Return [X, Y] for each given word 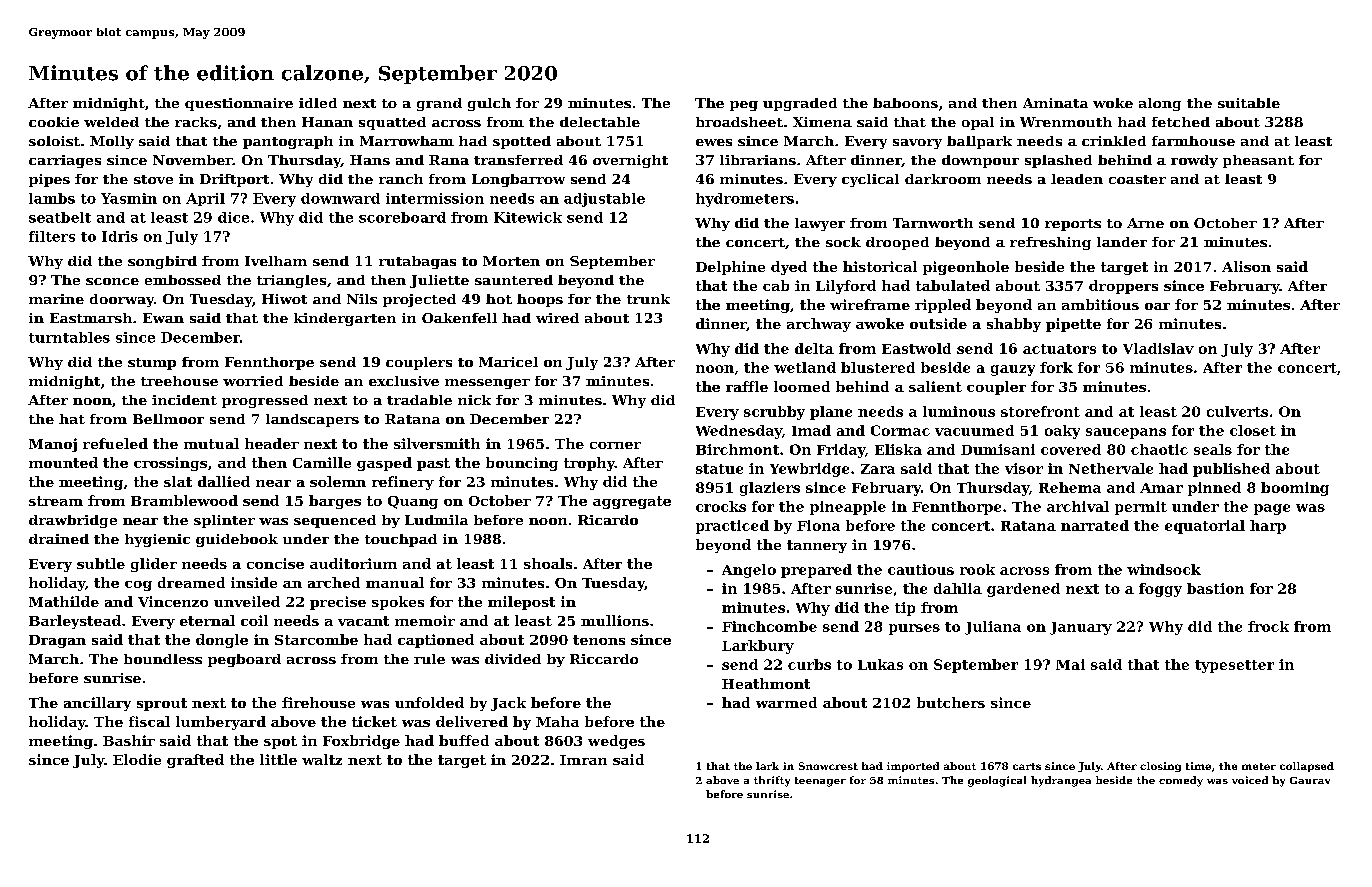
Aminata [1055, 103]
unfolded [429, 702]
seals [1213, 449]
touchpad [401, 540]
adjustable [604, 200]
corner [615, 445]
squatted [392, 123]
